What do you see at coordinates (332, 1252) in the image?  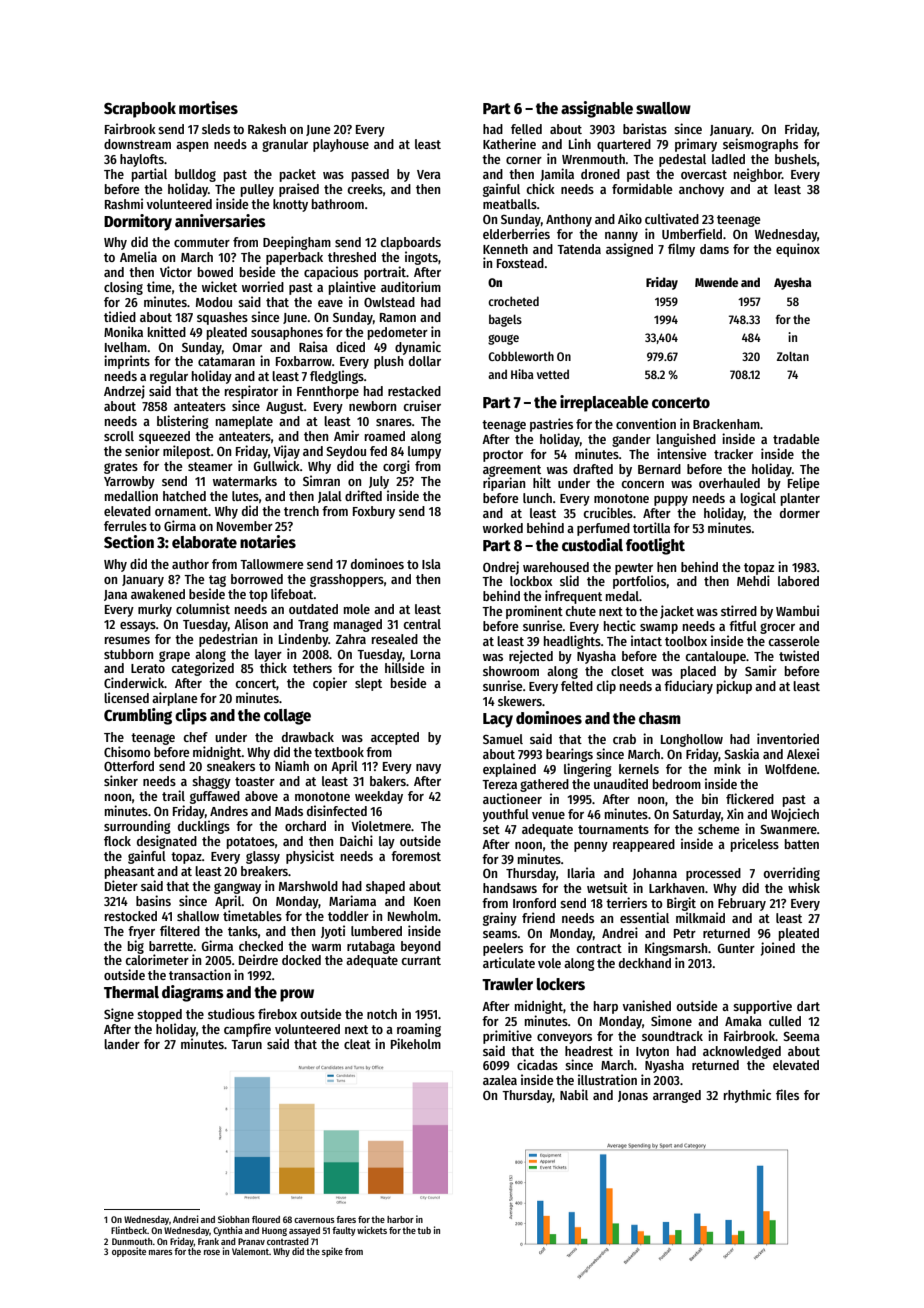 I see `spike` at bounding box center [332, 1252].
